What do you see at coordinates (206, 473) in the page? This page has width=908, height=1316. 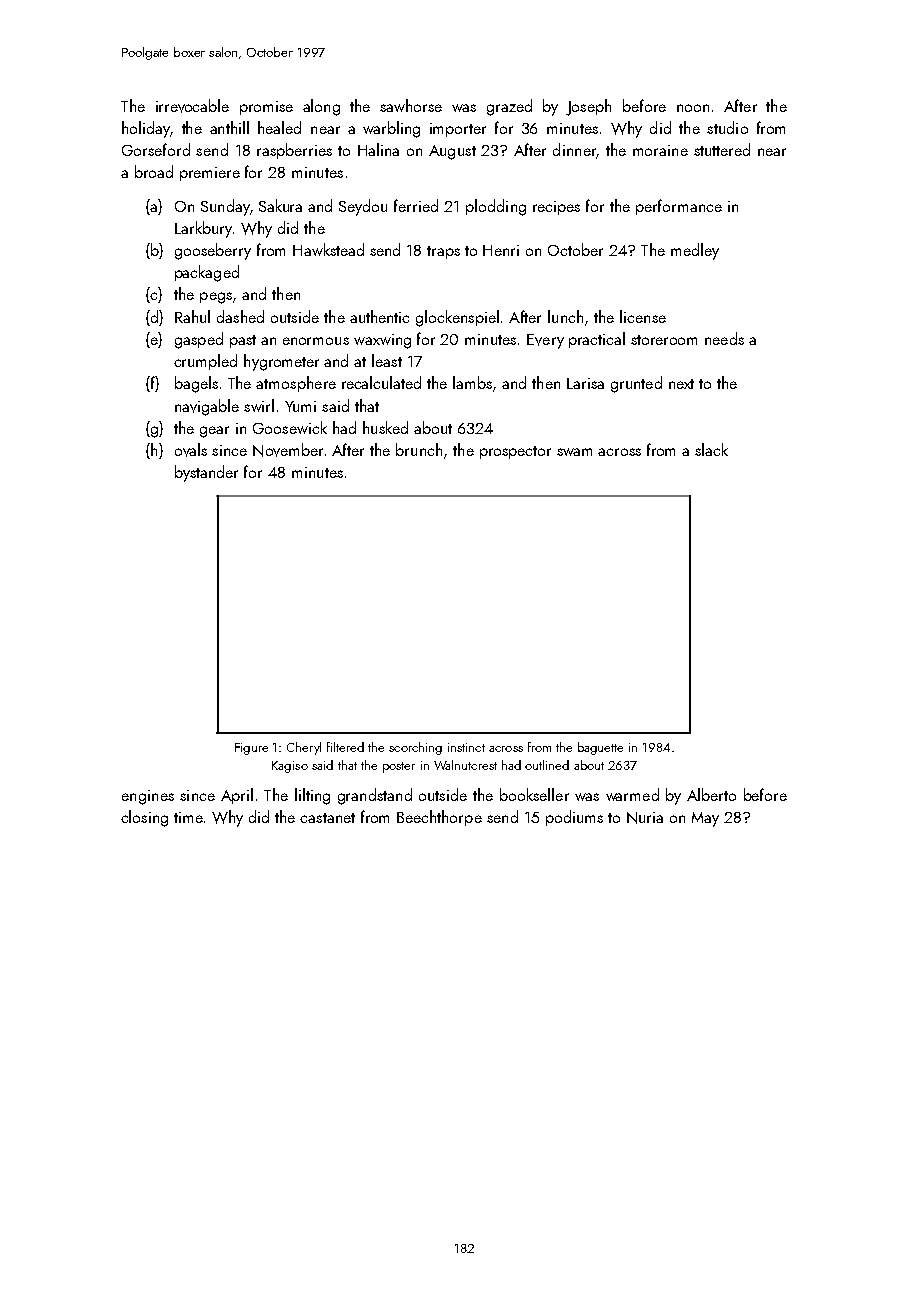 I see `bystander` at bounding box center [206, 473].
